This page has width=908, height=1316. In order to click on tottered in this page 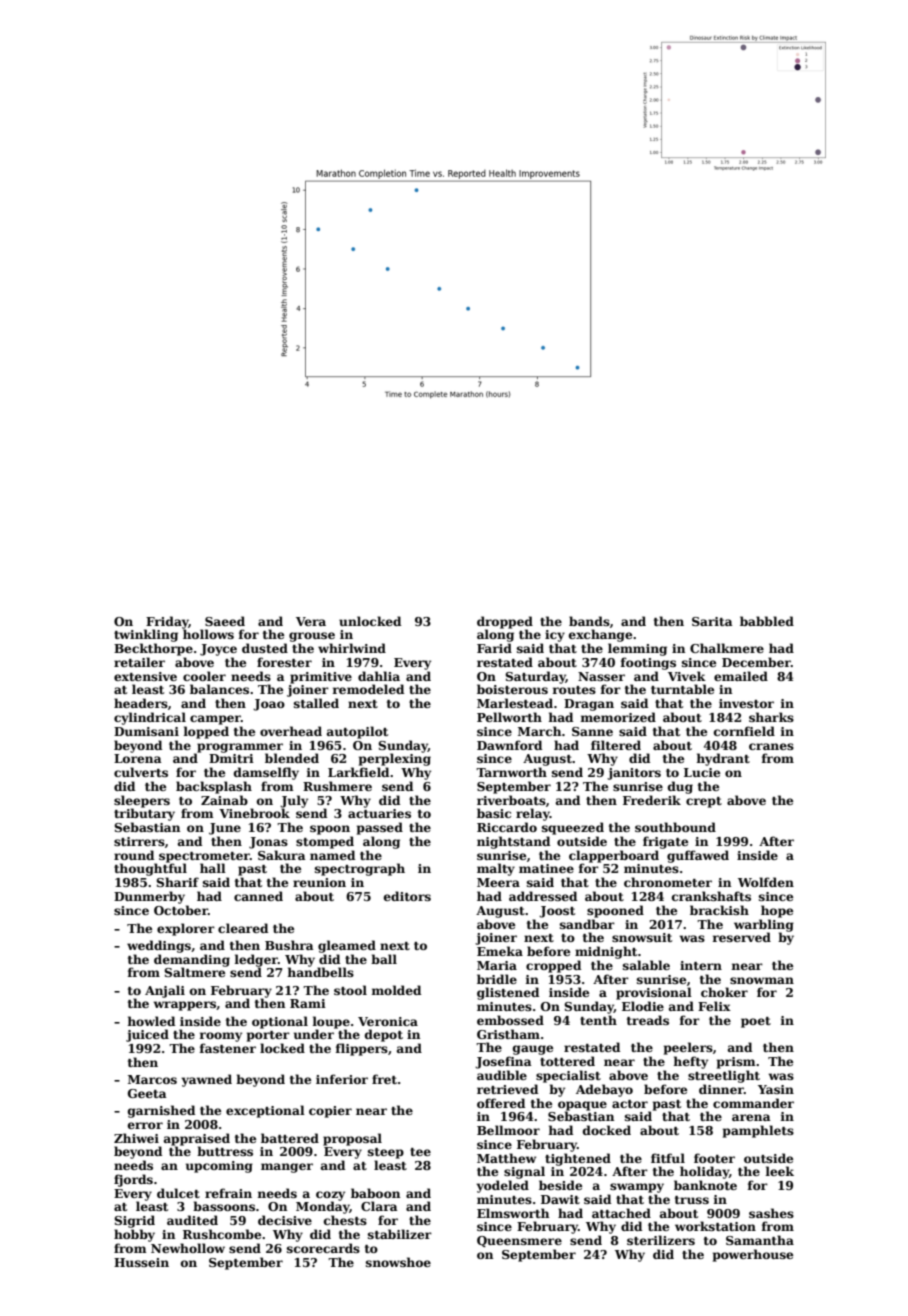, I will do `click(567, 1061)`.
